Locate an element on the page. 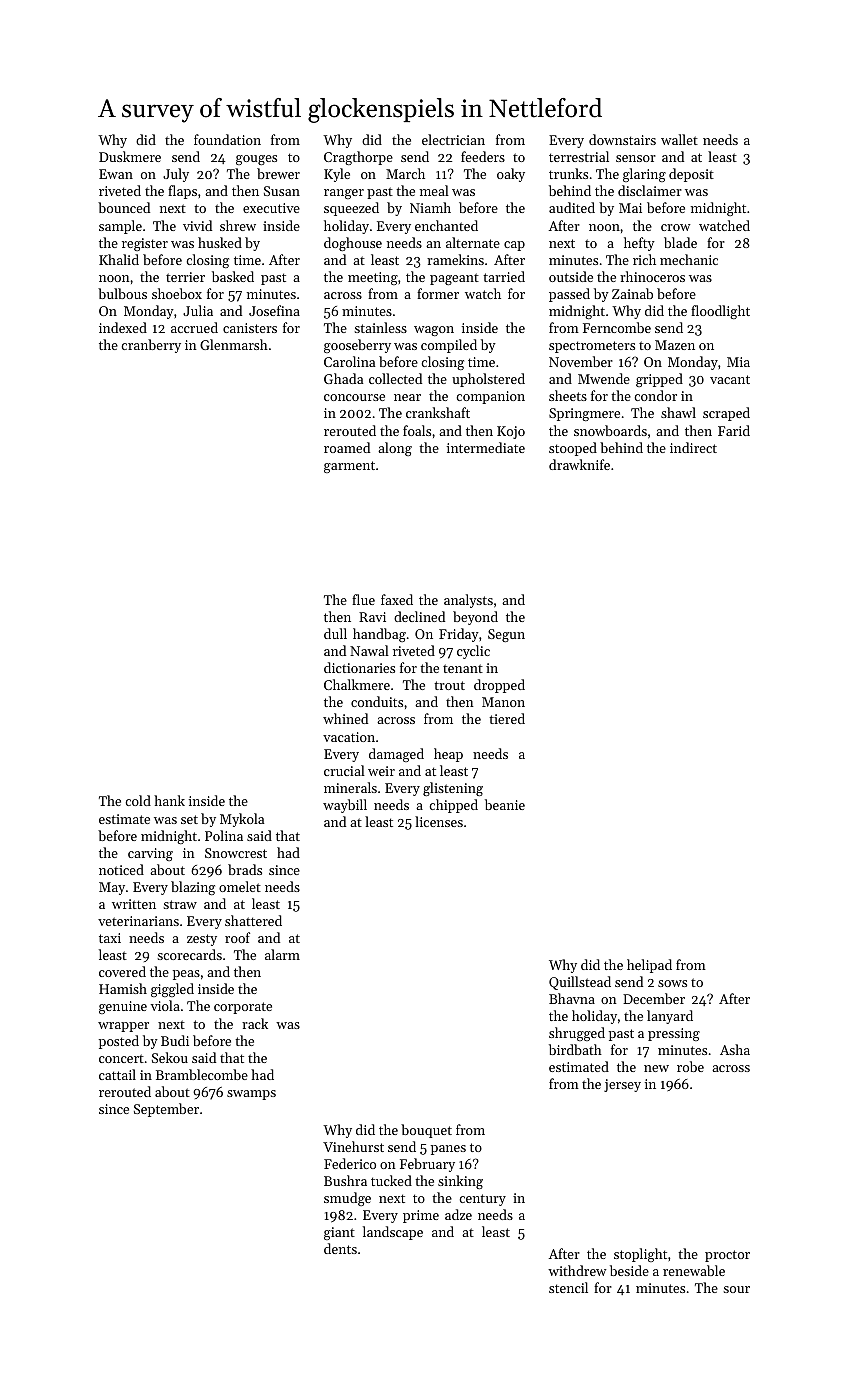 Image resolution: width=849 pixels, height=1400 pixels. Duskmere is located at coordinates (130, 156).
